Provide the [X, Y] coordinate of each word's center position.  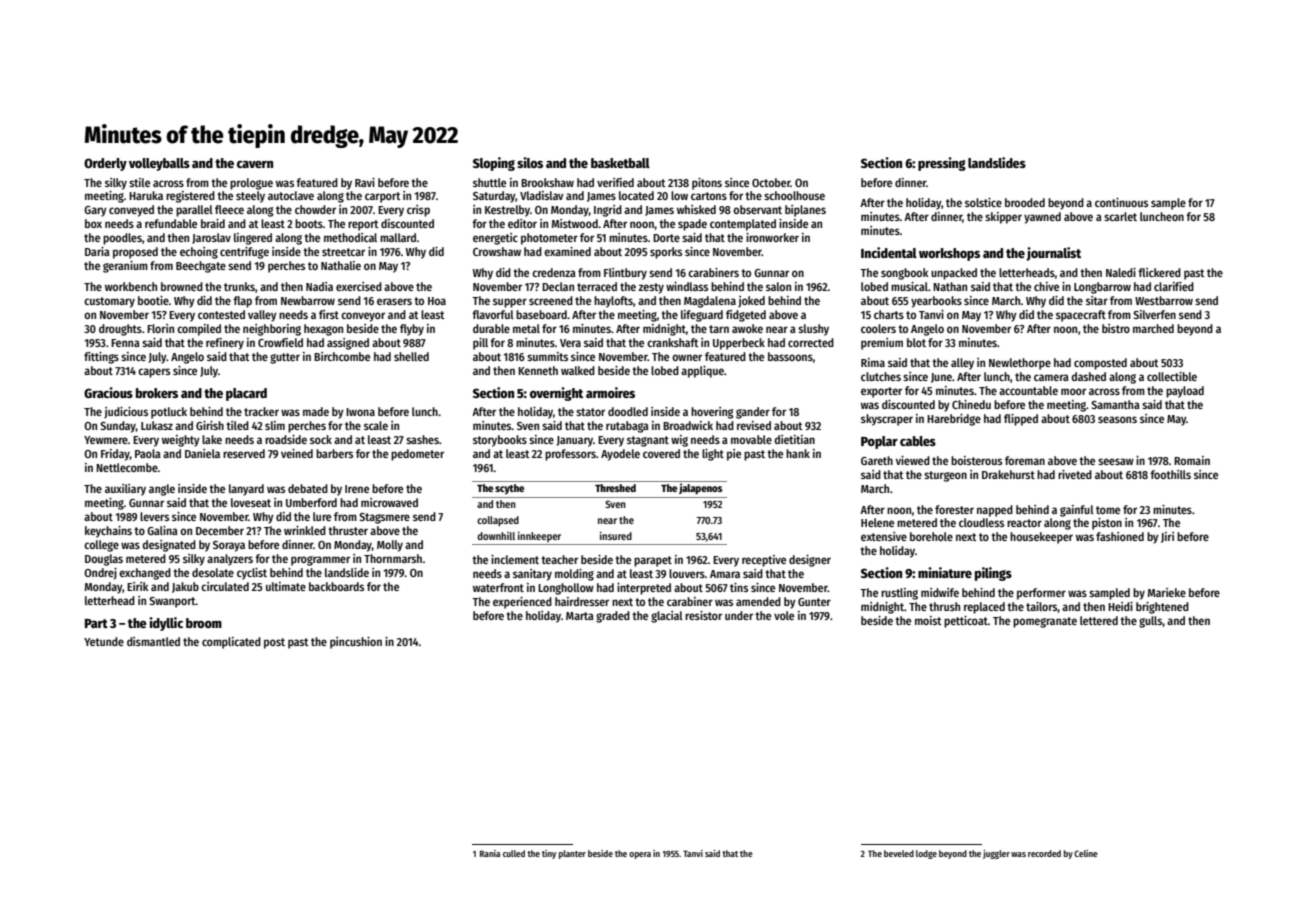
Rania [490, 853]
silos [530, 162]
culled [514, 853]
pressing [942, 164]
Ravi [365, 182]
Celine [1086, 853]
